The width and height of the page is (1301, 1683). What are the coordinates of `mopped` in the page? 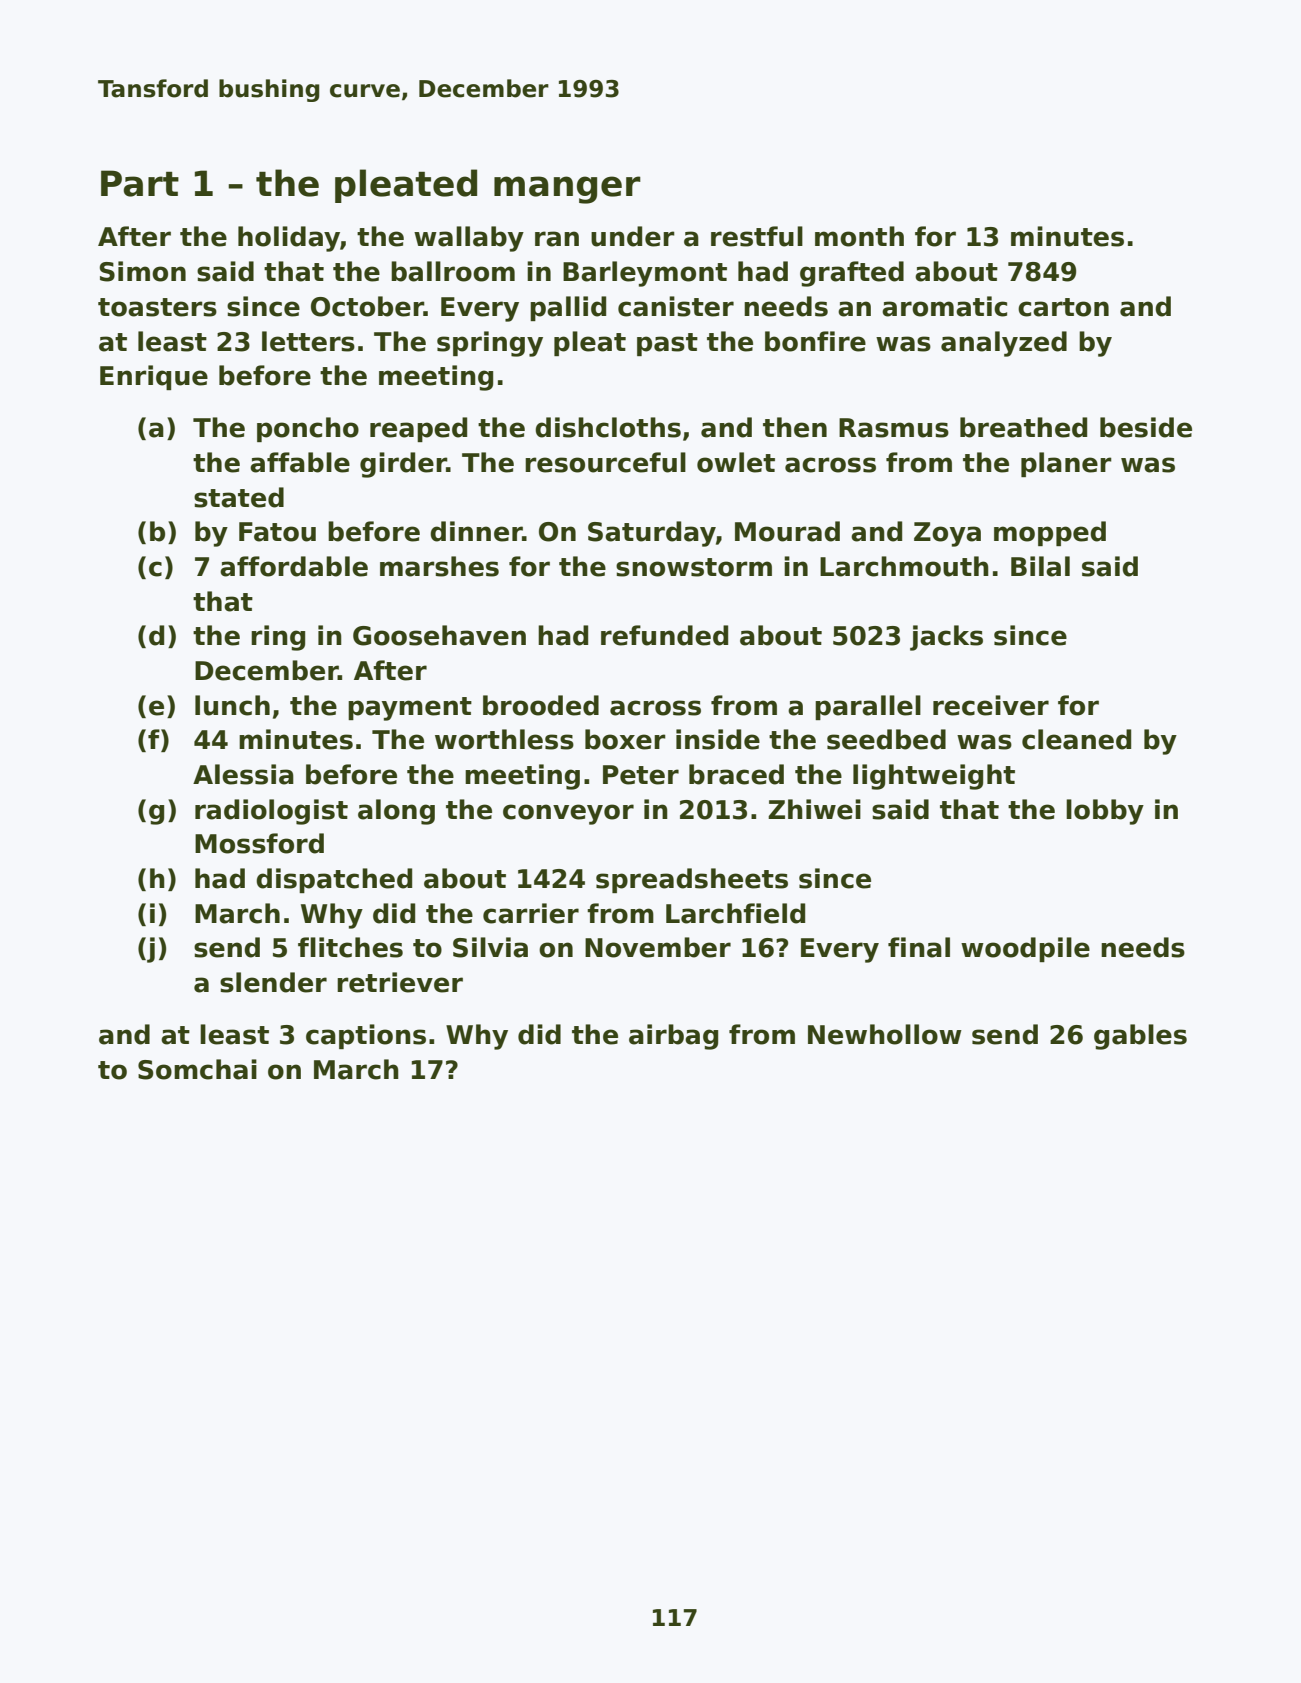 It's located at (1050, 533).
